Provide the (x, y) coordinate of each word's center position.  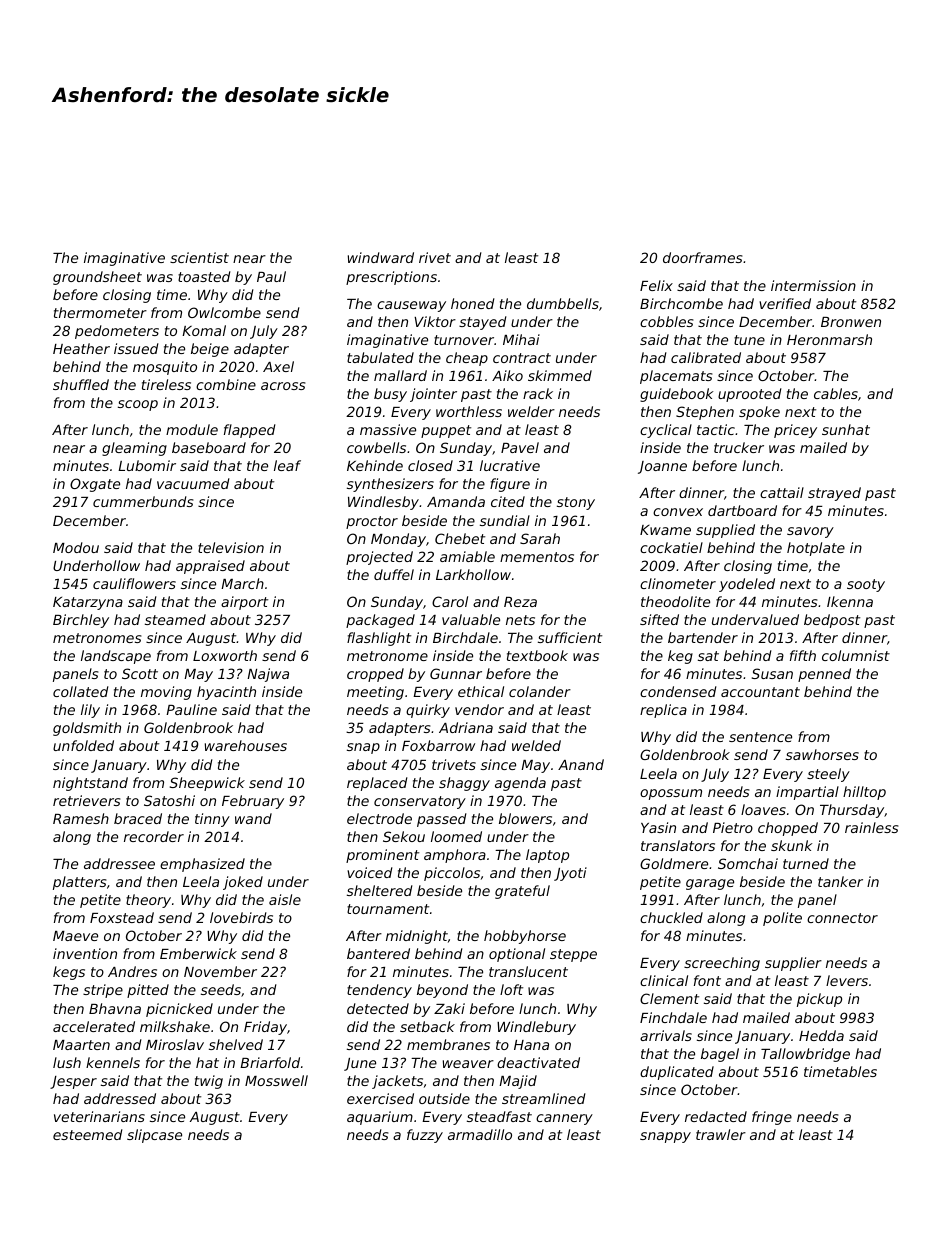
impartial (807, 793)
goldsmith (87, 729)
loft (511, 989)
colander (540, 691)
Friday (265, 1028)
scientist (199, 257)
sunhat (846, 429)
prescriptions (391, 278)
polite (782, 919)
